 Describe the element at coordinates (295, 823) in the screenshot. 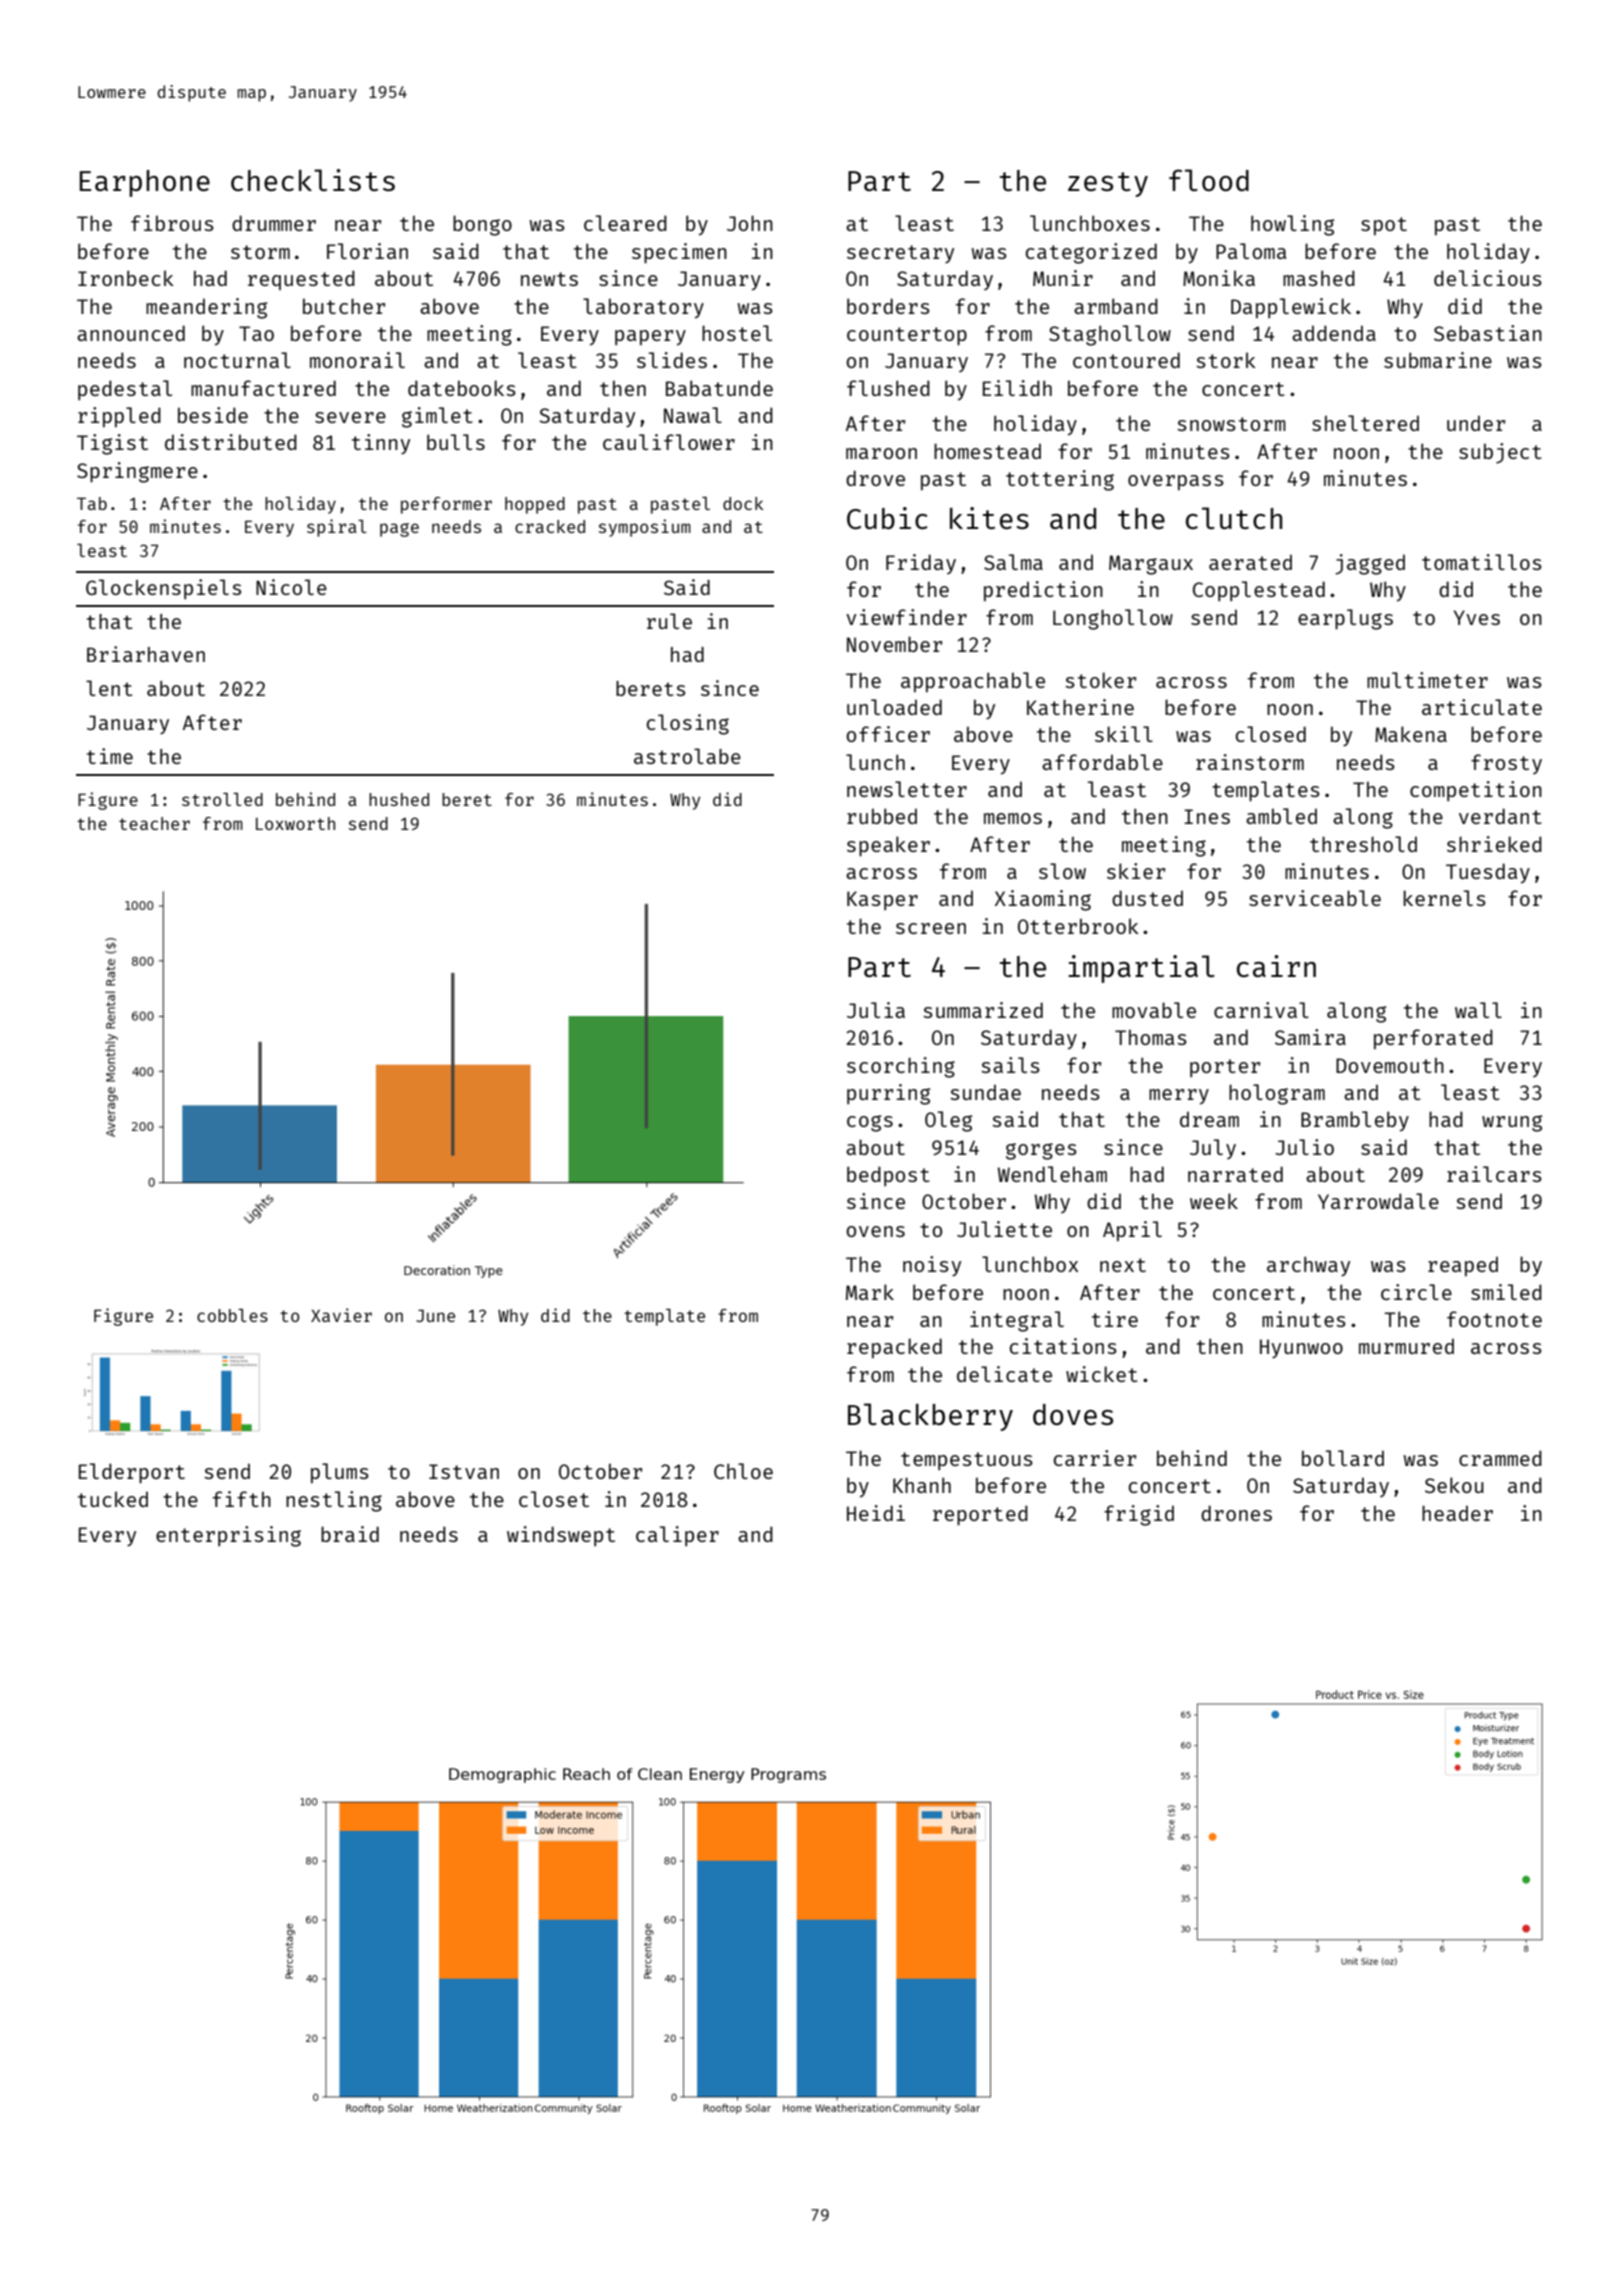

I see `Loxworth` at that location.
